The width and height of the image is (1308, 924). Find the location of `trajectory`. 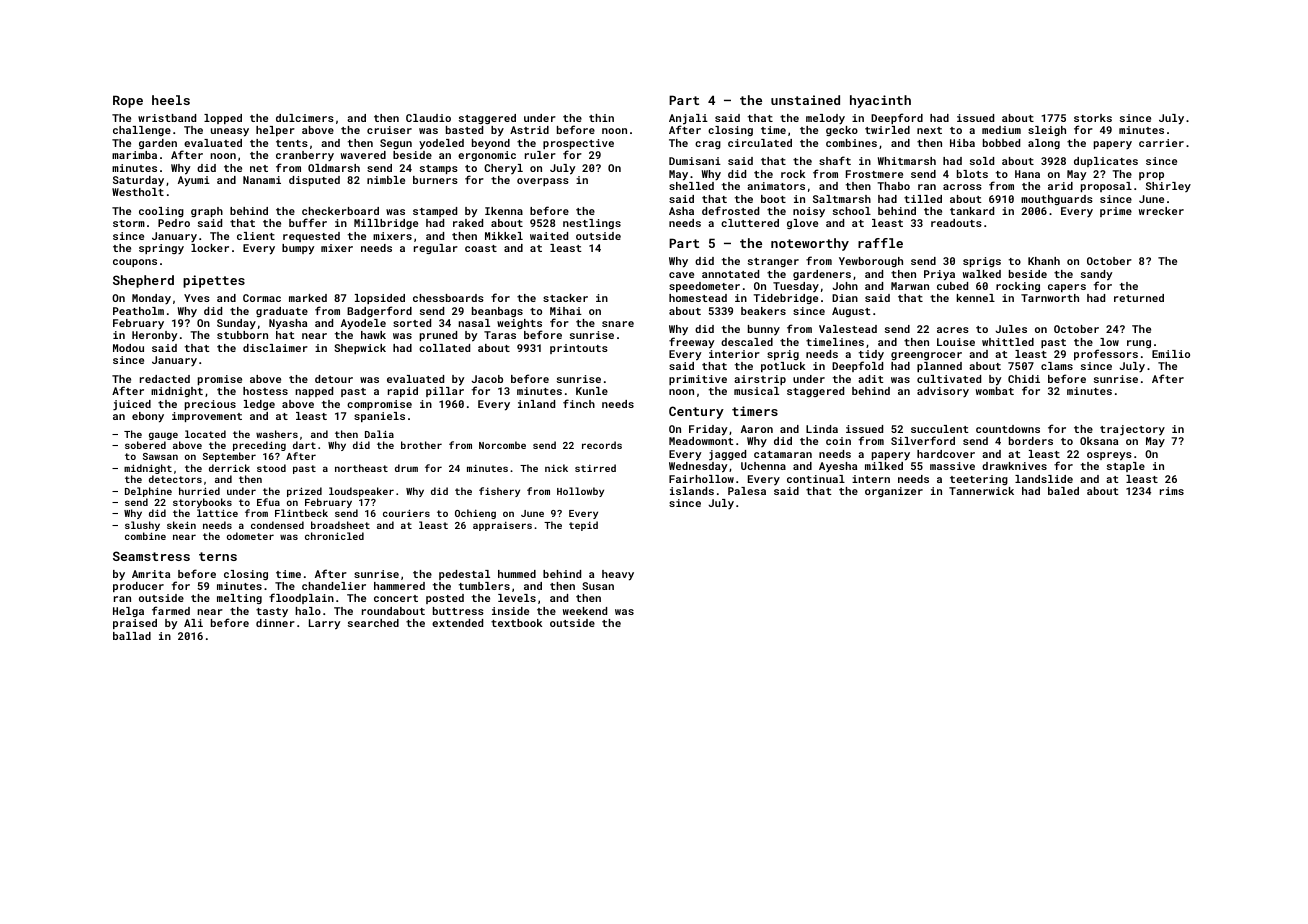

trajectory is located at coordinates (1132, 430).
